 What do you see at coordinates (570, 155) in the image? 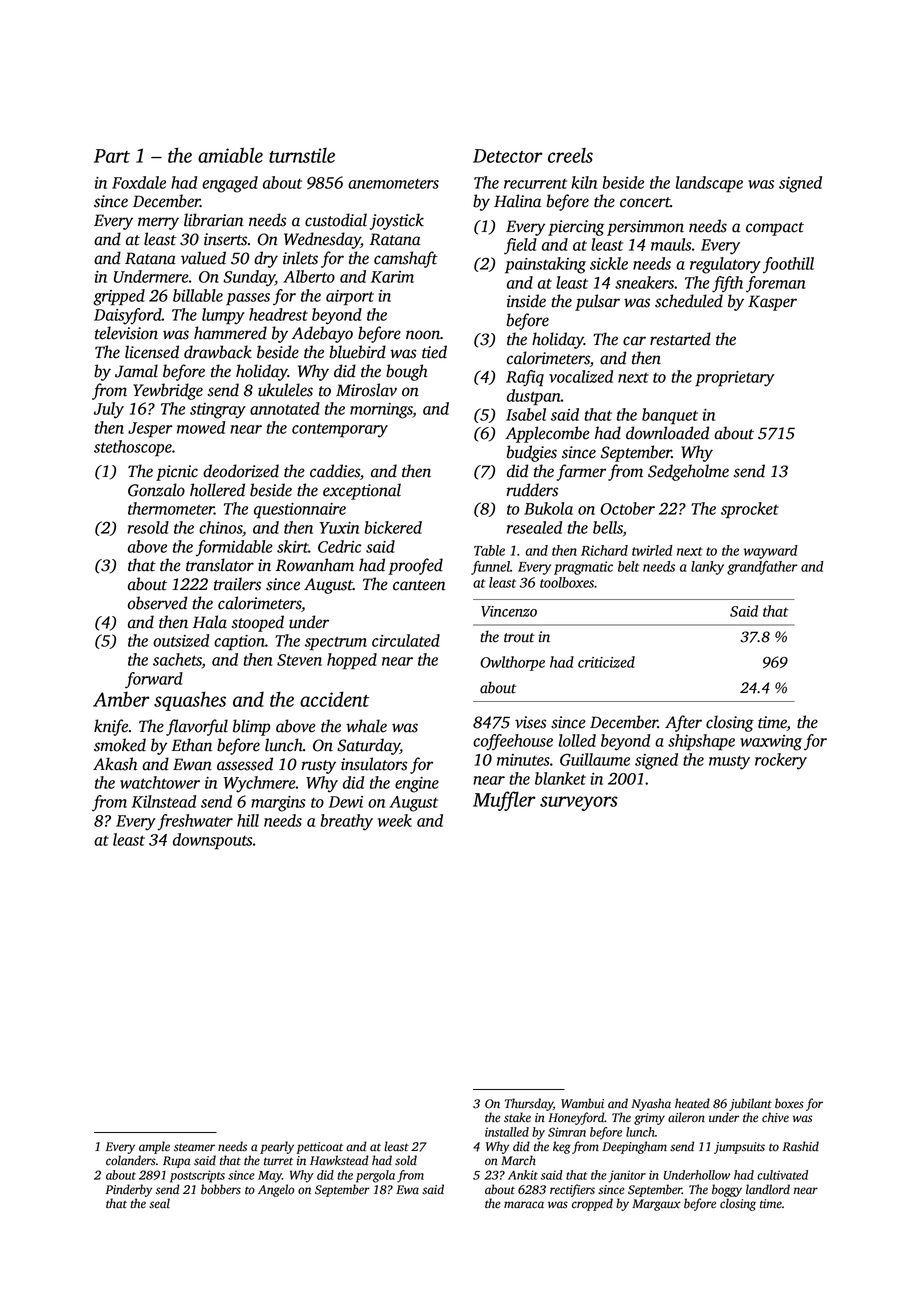
I see `creels` at bounding box center [570, 155].
